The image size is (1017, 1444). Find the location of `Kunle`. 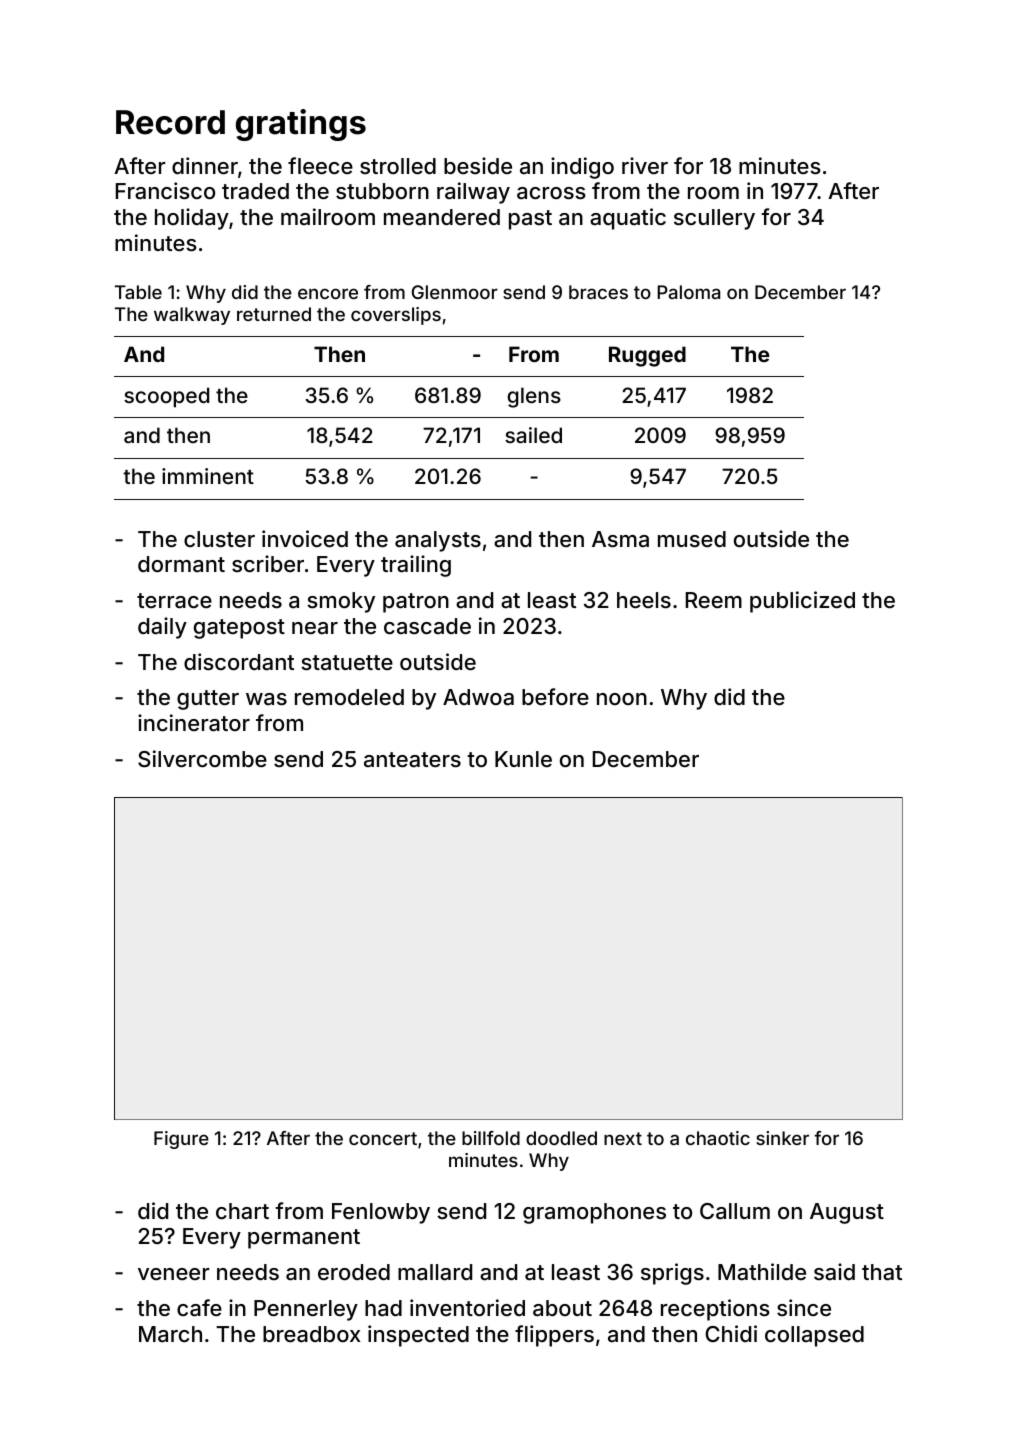

Kunle is located at coordinates (523, 759).
